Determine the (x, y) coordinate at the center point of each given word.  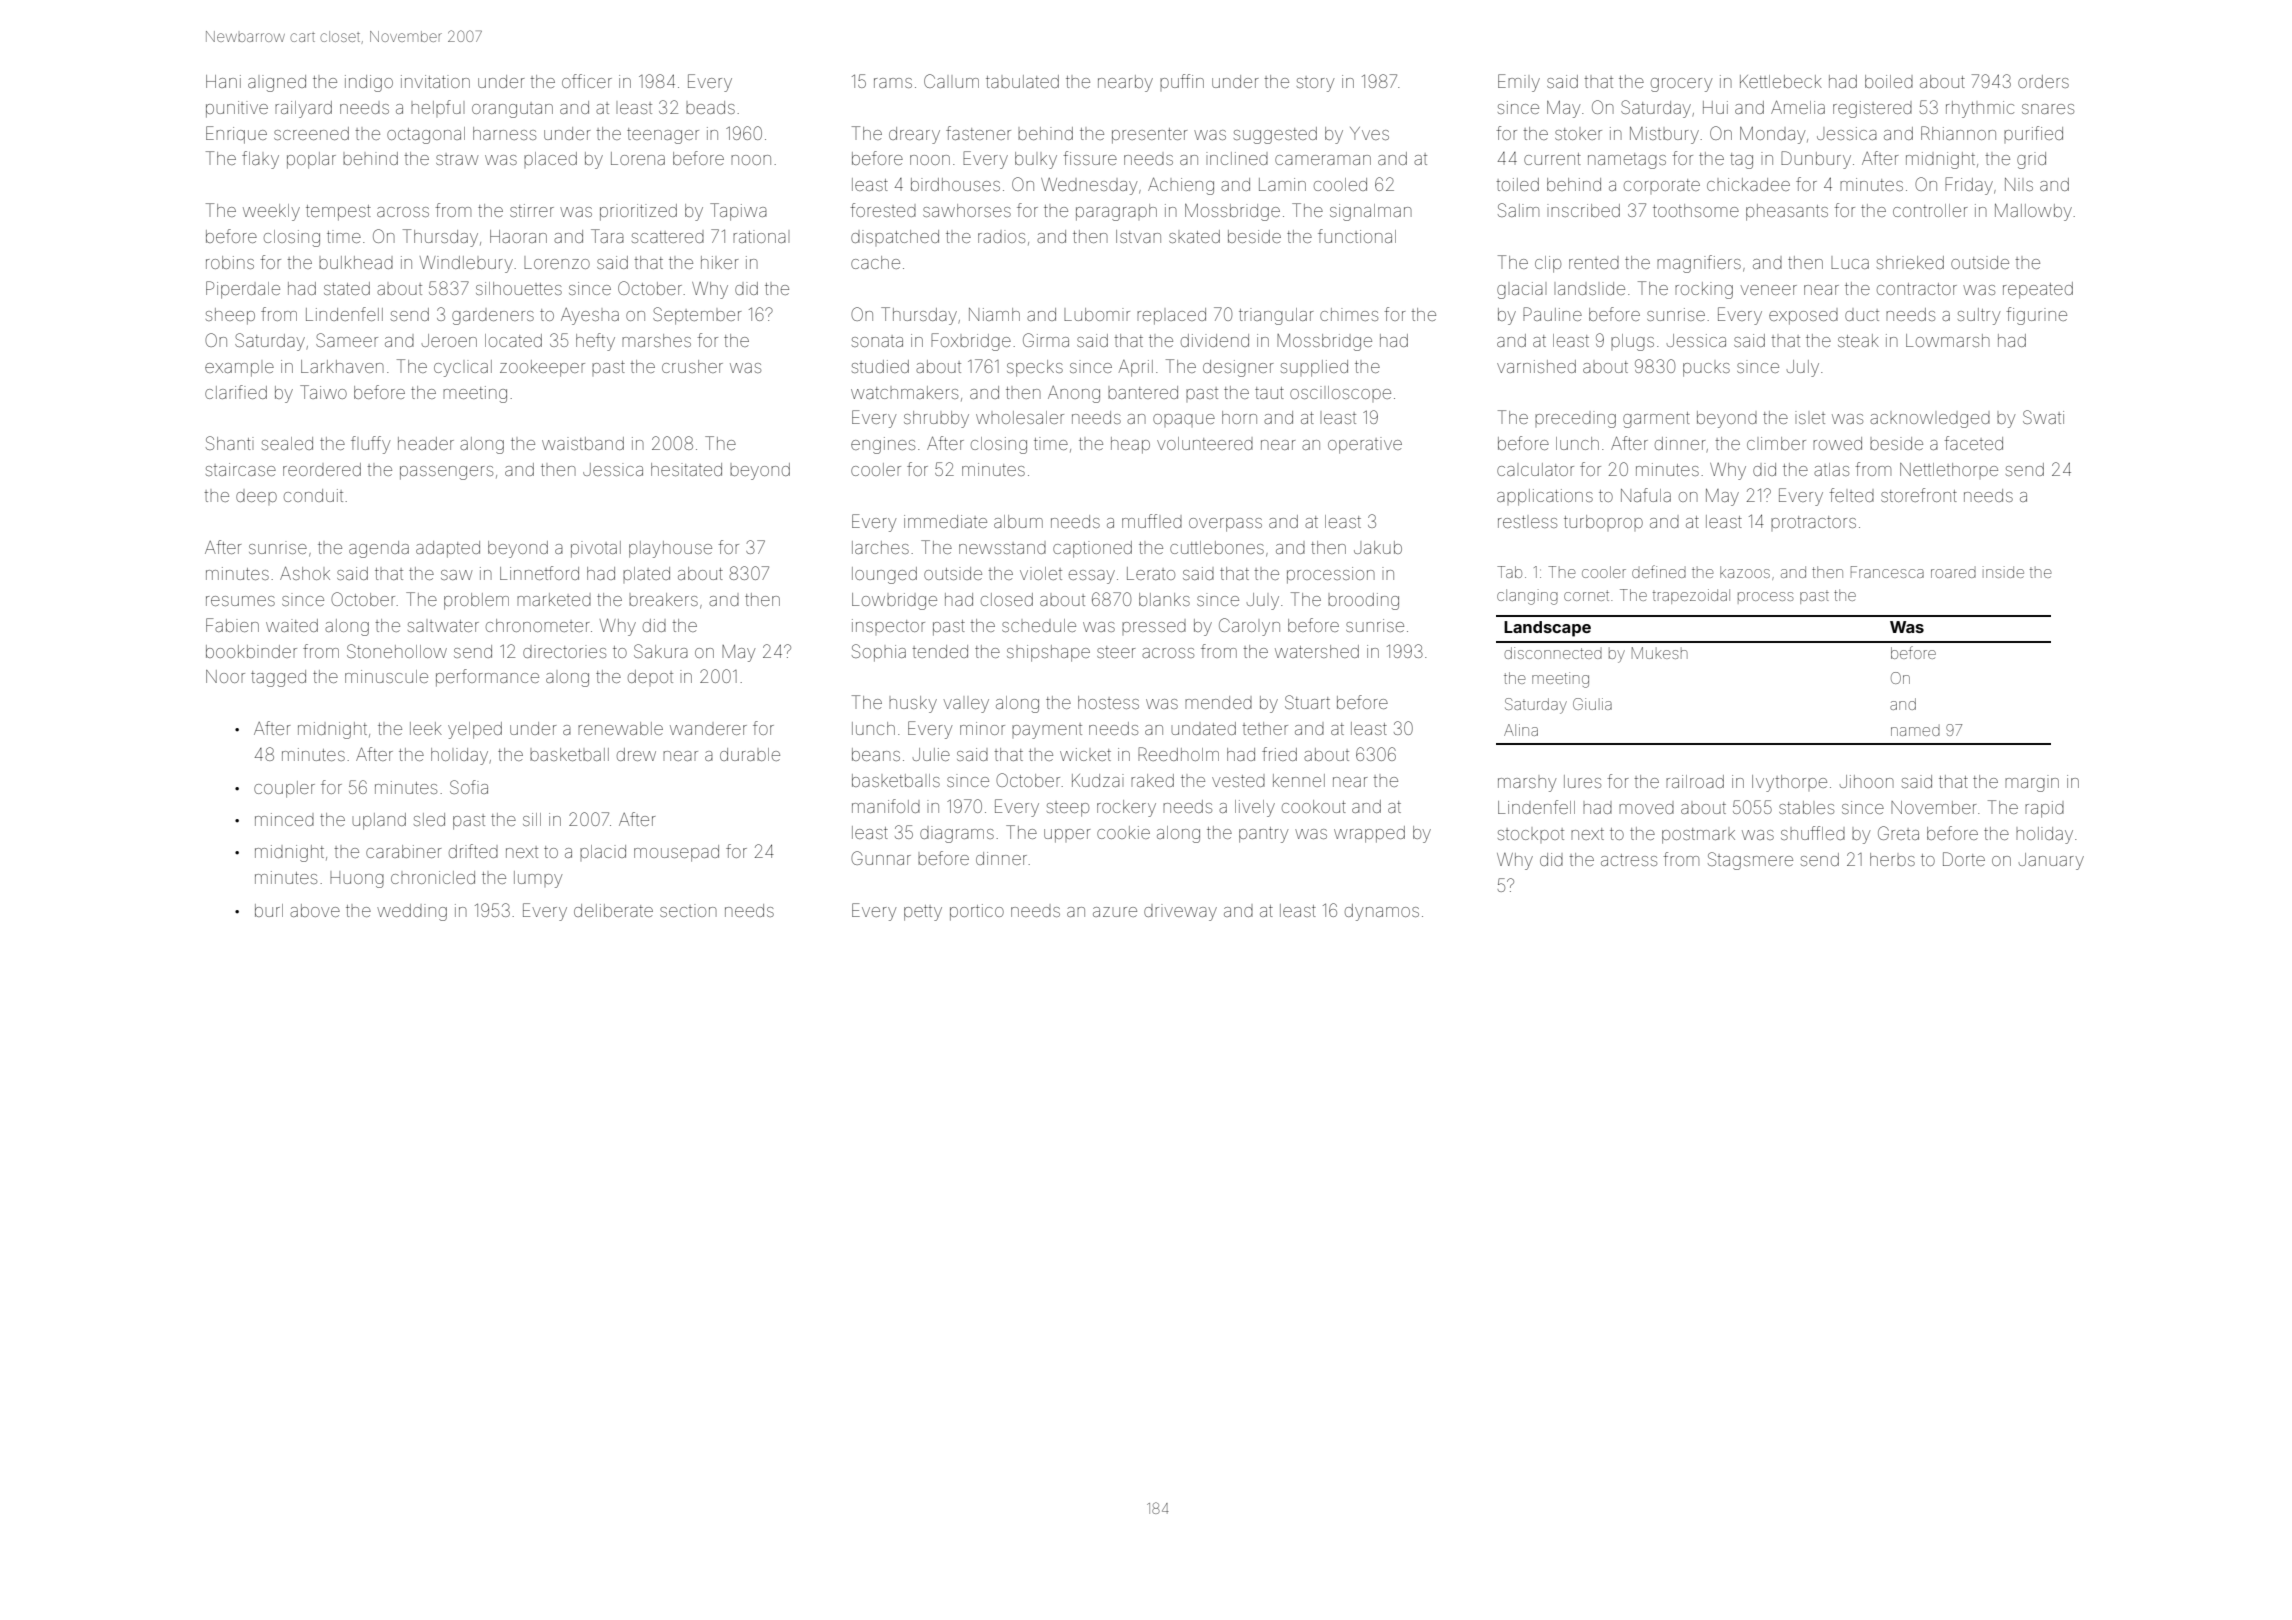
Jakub (1378, 547)
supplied (1314, 368)
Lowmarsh (1948, 340)
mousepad (676, 853)
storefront (1919, 495)
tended (940, 651)
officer (587, 81)
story (1315, 84)
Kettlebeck (1781, 81)
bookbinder (251, 651)
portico (977, 912)
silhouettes (519, 288)
